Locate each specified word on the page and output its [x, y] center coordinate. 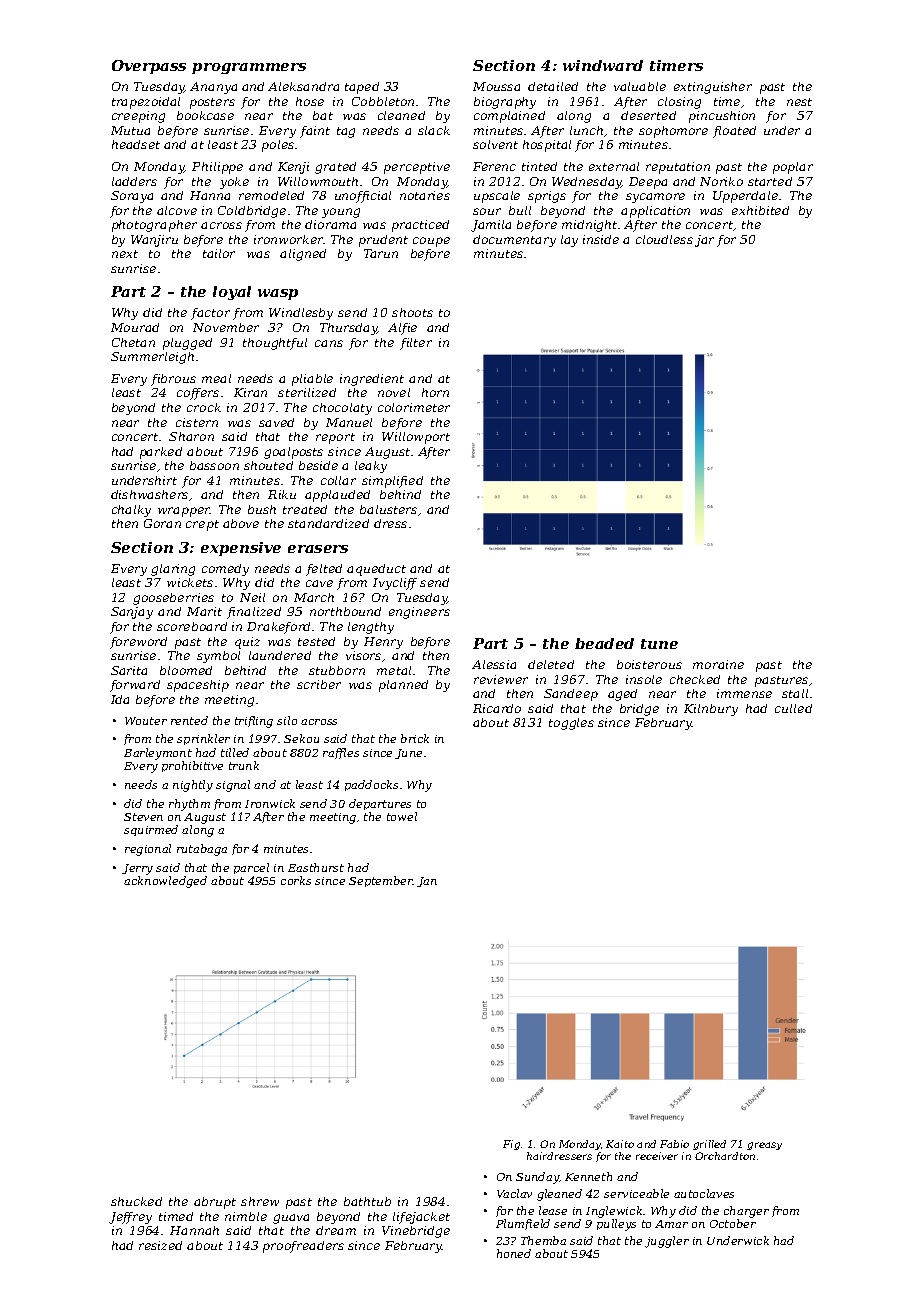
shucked [136, 1201]
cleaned [401, 115]
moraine [718, 664]
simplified [392, 482]
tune [659, 644]
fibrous [173, 380]
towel [402, 816]
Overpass [149, 67]
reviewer [501, 679]
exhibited [760, 210]
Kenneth [588, 1176]
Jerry [137, 869]
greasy [764, 1146]
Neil [252, 597]
